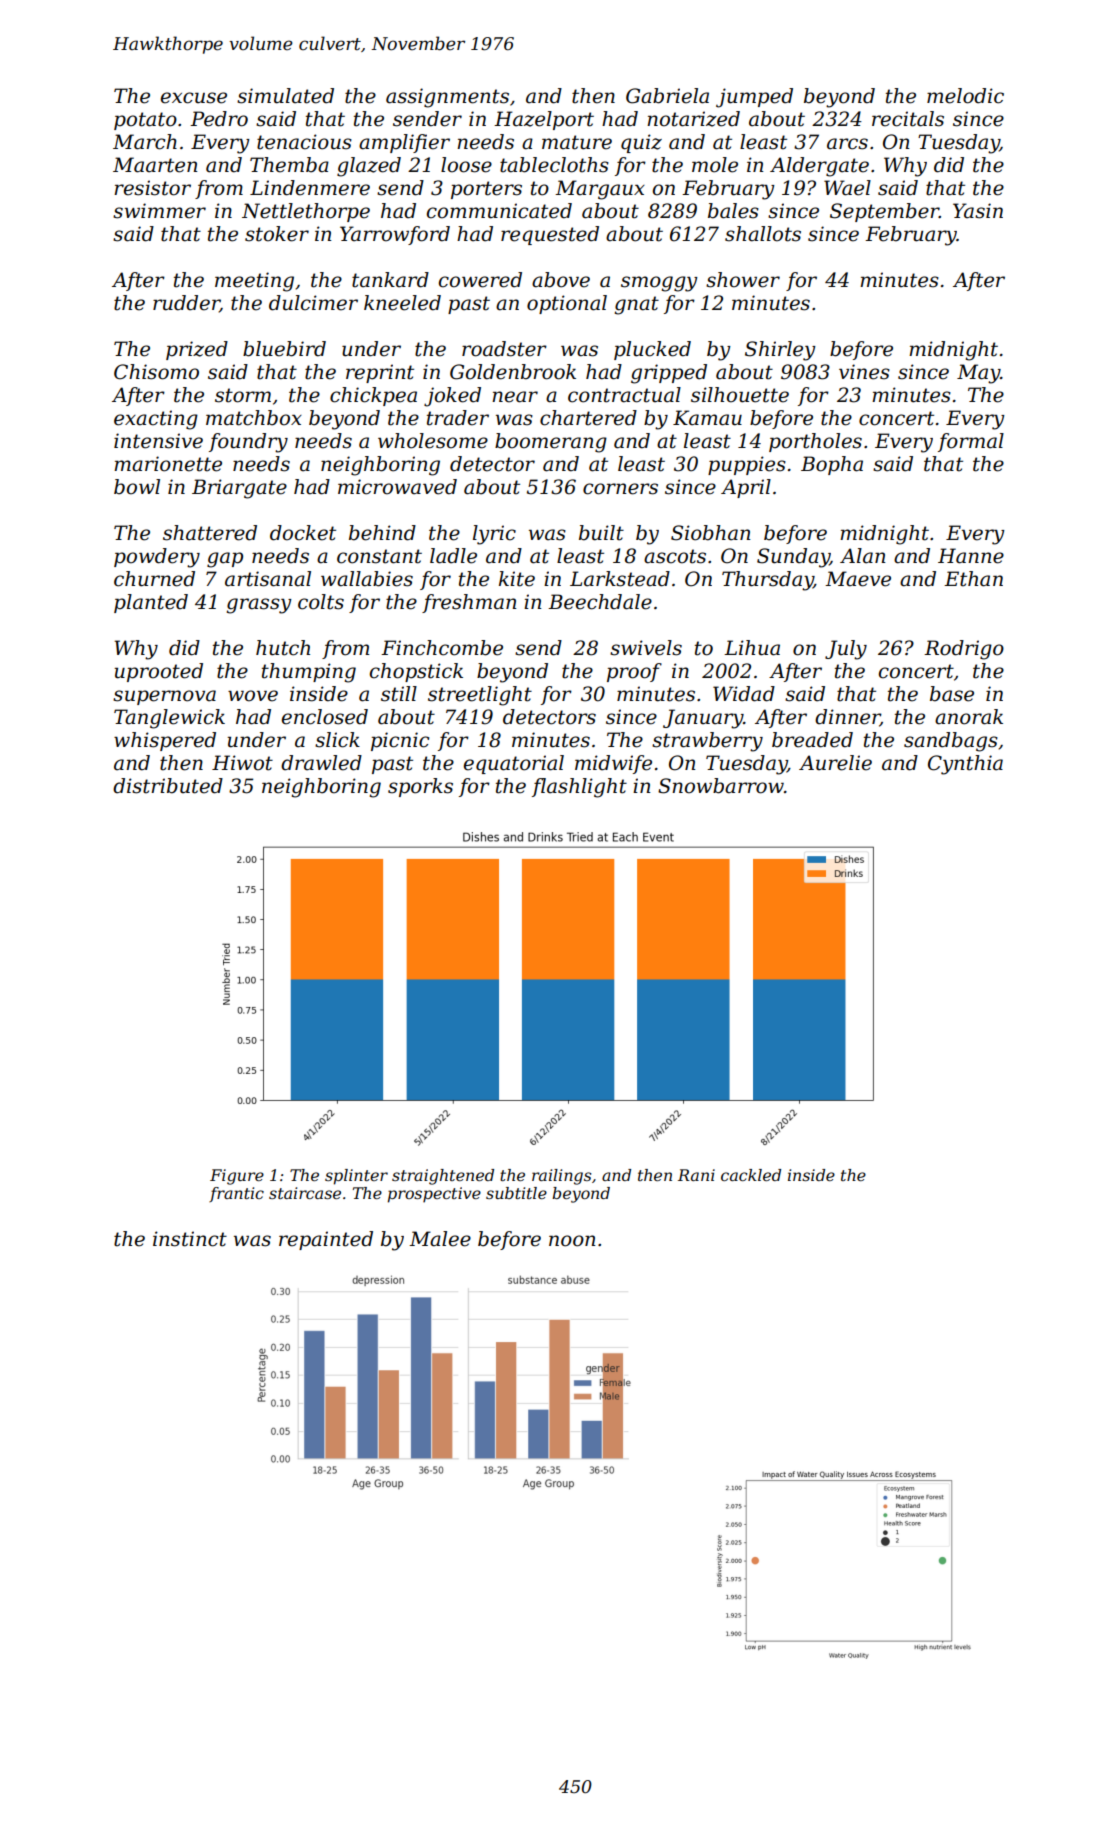 The height and width of the screenshot is (1842, 1118). What do you see at coordinates (572, 1241) in the screenshot?
I see `noon` at bounding box center [572, 1241].
